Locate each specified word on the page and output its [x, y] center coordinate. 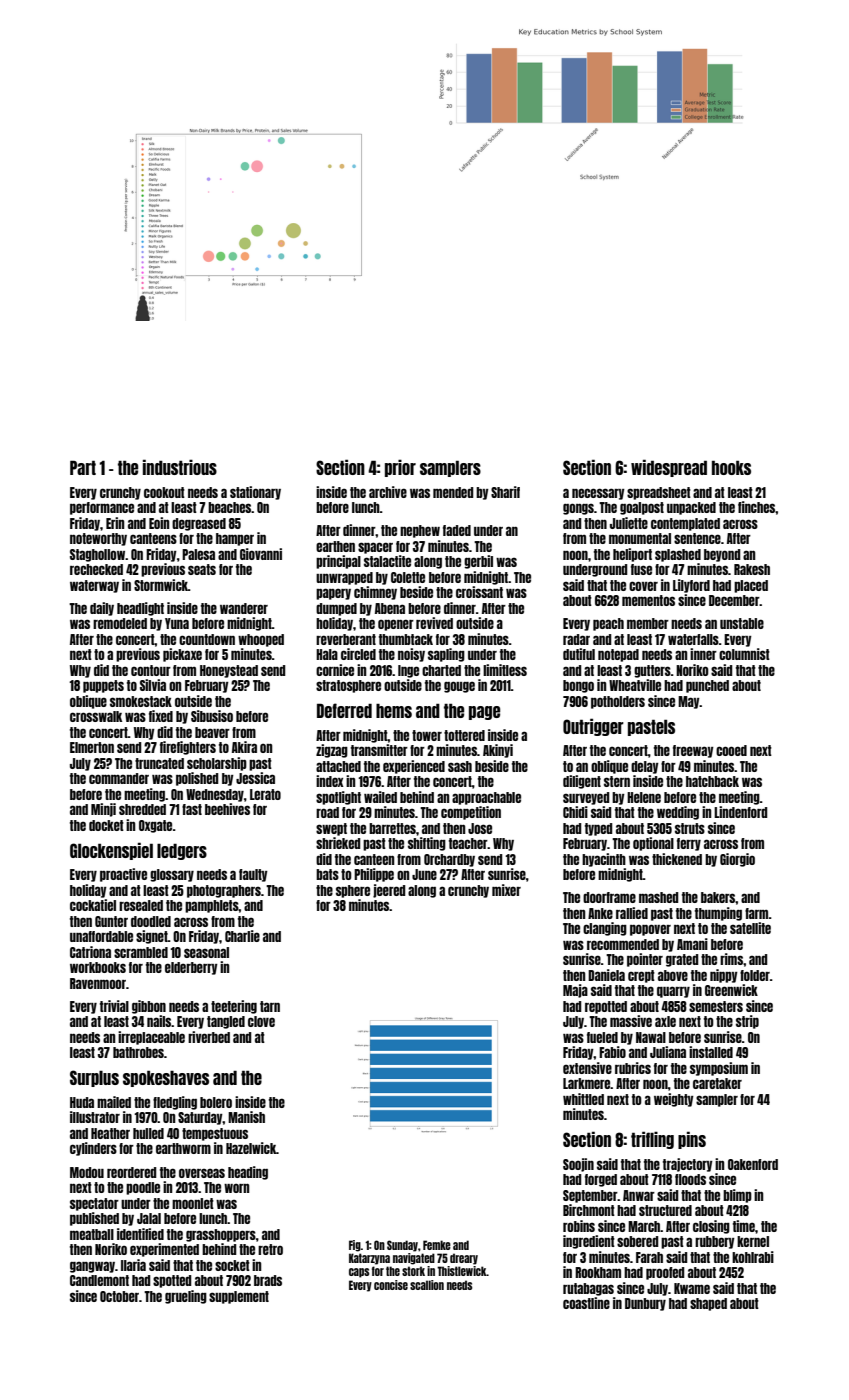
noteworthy [98, 539]
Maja [575, 991]
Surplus [94, 1078]
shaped [708, 1304]
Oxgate [155, 826]
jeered [389, 891]
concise [391, 1285]
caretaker [717, 1083]
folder [755, 975]
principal [338, 562]
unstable [742, 623]
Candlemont [99, 1280]
